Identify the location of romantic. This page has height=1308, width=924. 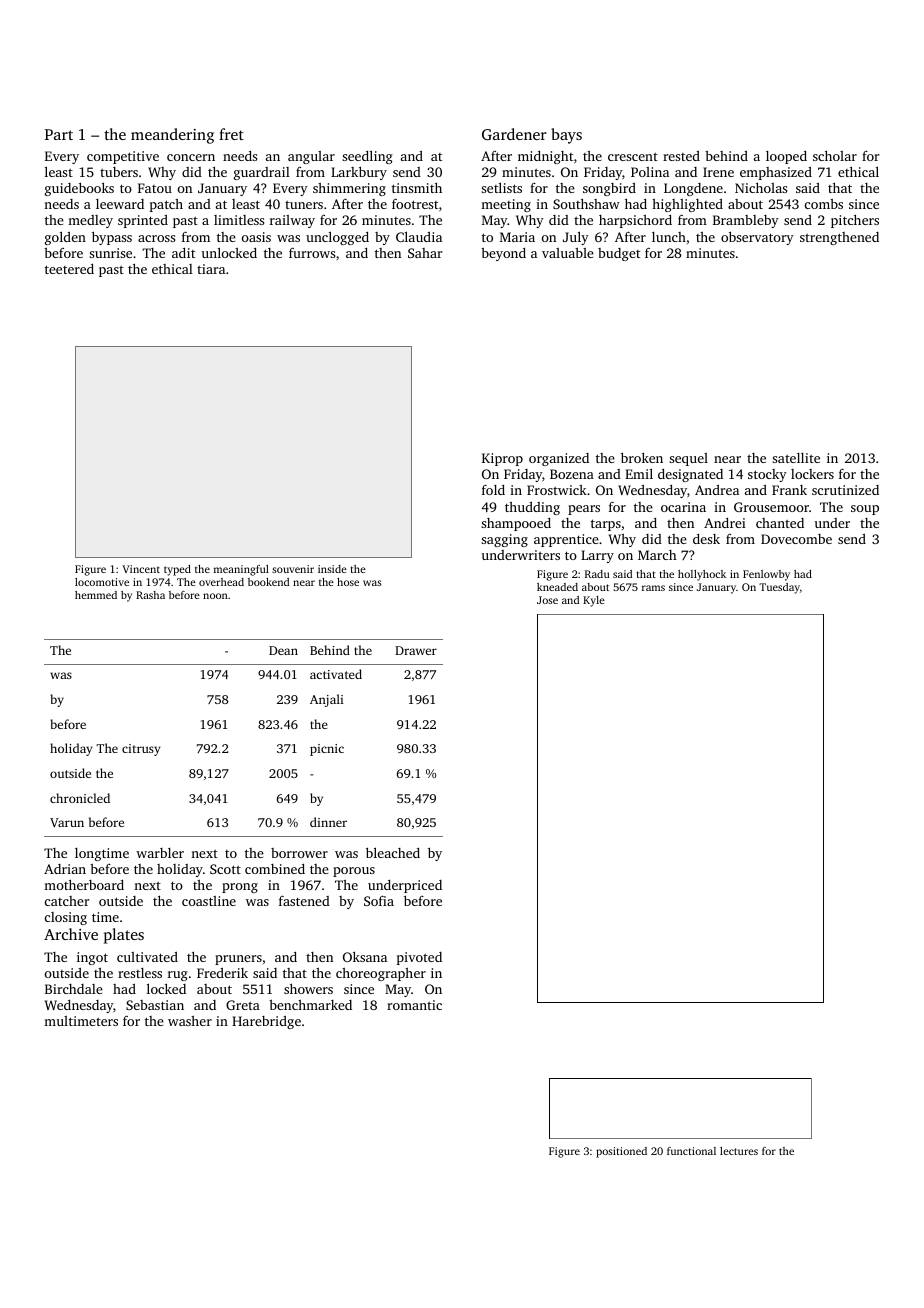
(414, 1005).
